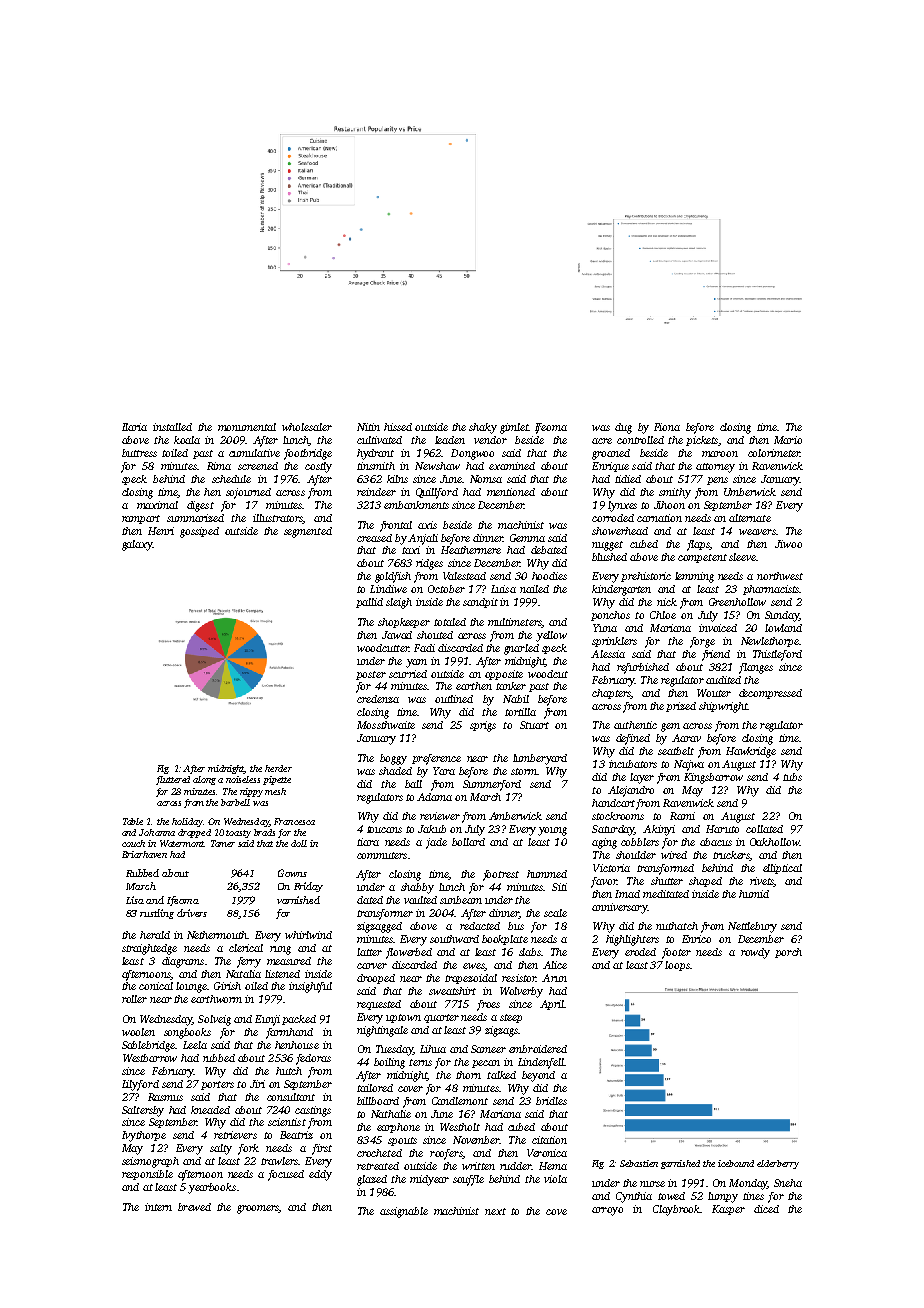 This screenshot has height=1308, width=924. Describe the element at coordinates (375, 454) in the screenshot. I see `hydrant` at that location.
